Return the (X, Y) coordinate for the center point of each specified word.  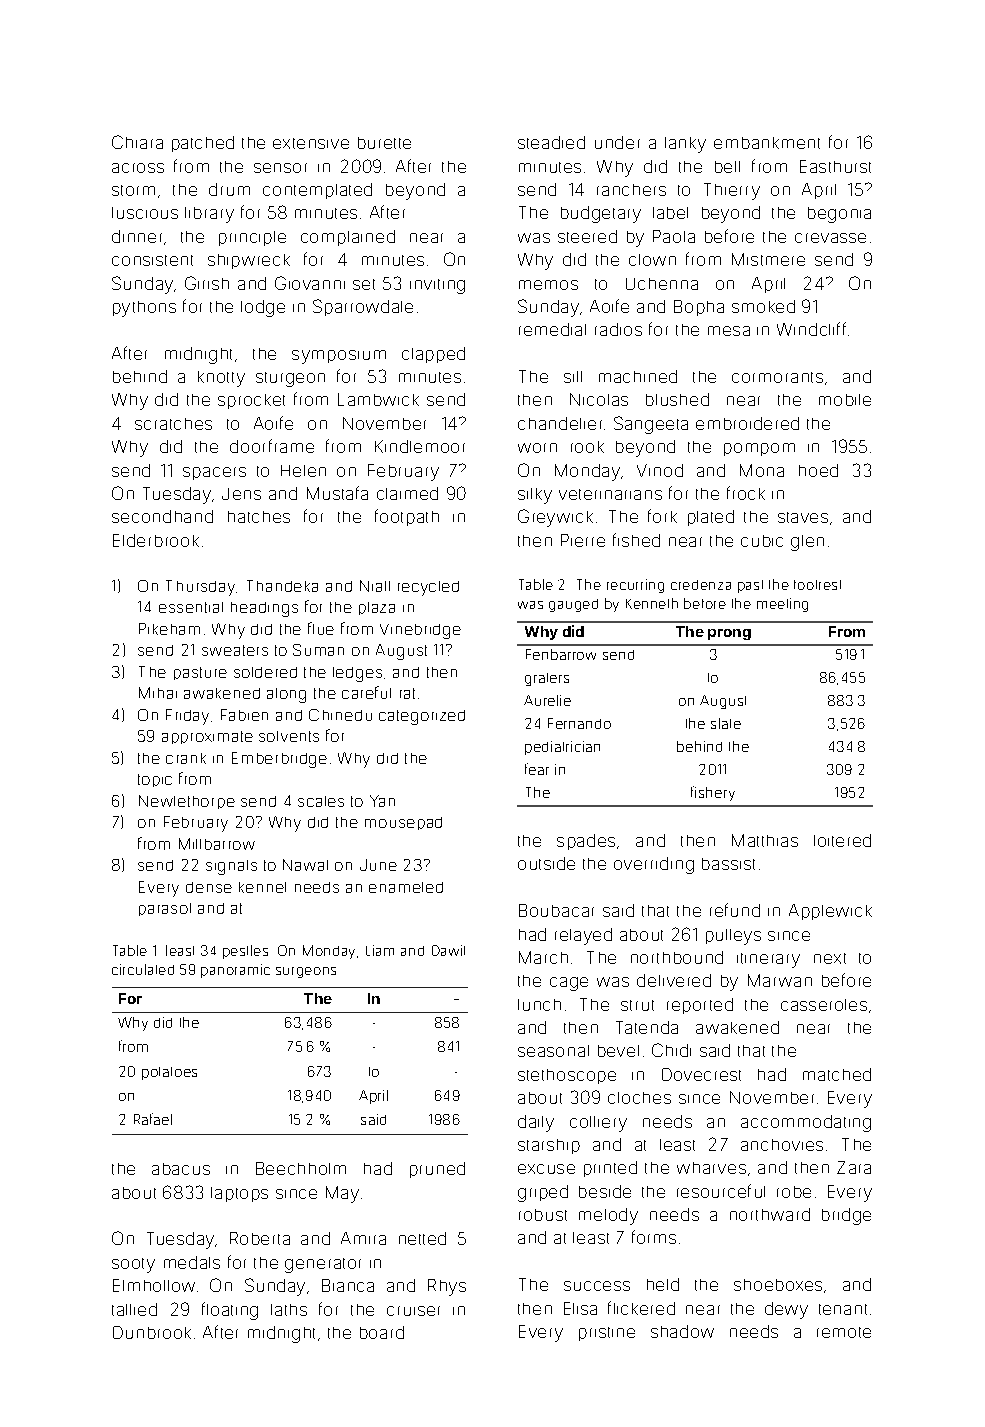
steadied (551, 142)
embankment (767, 143)
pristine (607, 1334)
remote (844, 1332)
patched (203, 144)
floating (230, 1311)
